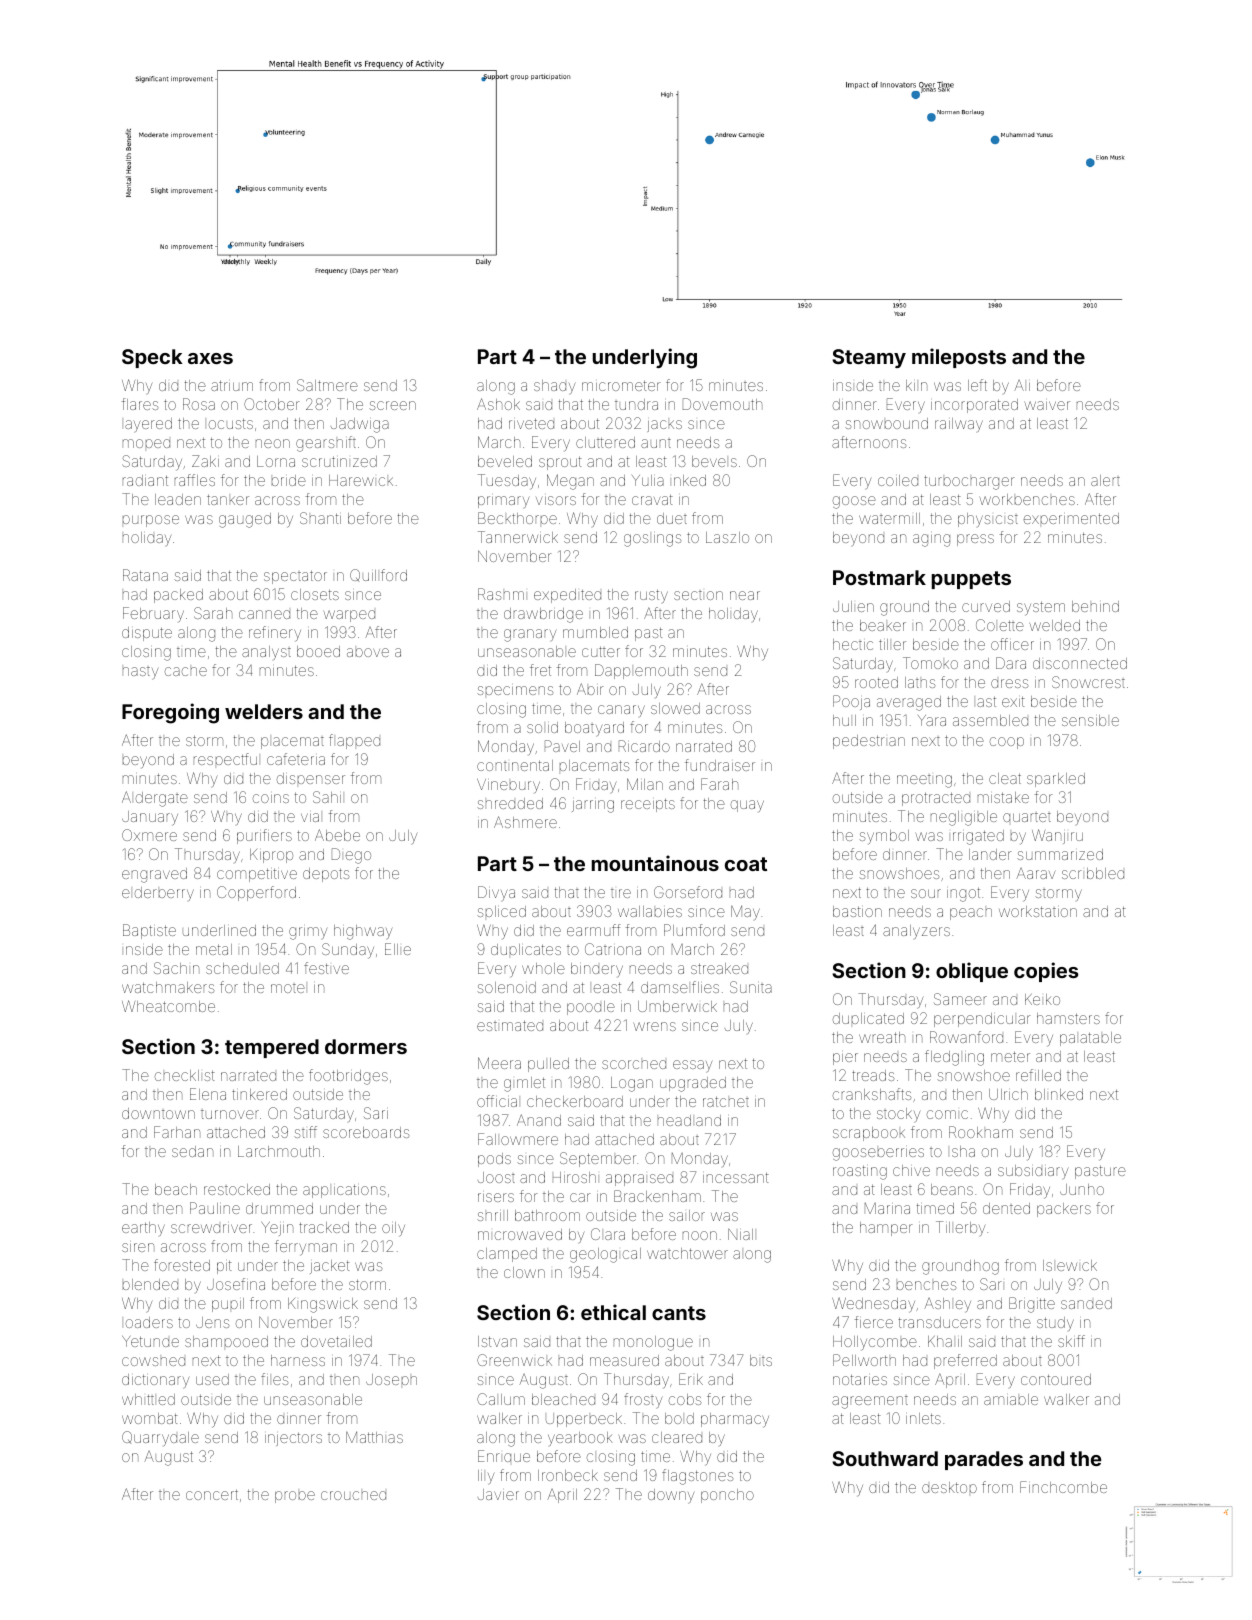 The width and height of the screenshot is (1252, 1620). I want to click on copies, so click(1046, 972).
